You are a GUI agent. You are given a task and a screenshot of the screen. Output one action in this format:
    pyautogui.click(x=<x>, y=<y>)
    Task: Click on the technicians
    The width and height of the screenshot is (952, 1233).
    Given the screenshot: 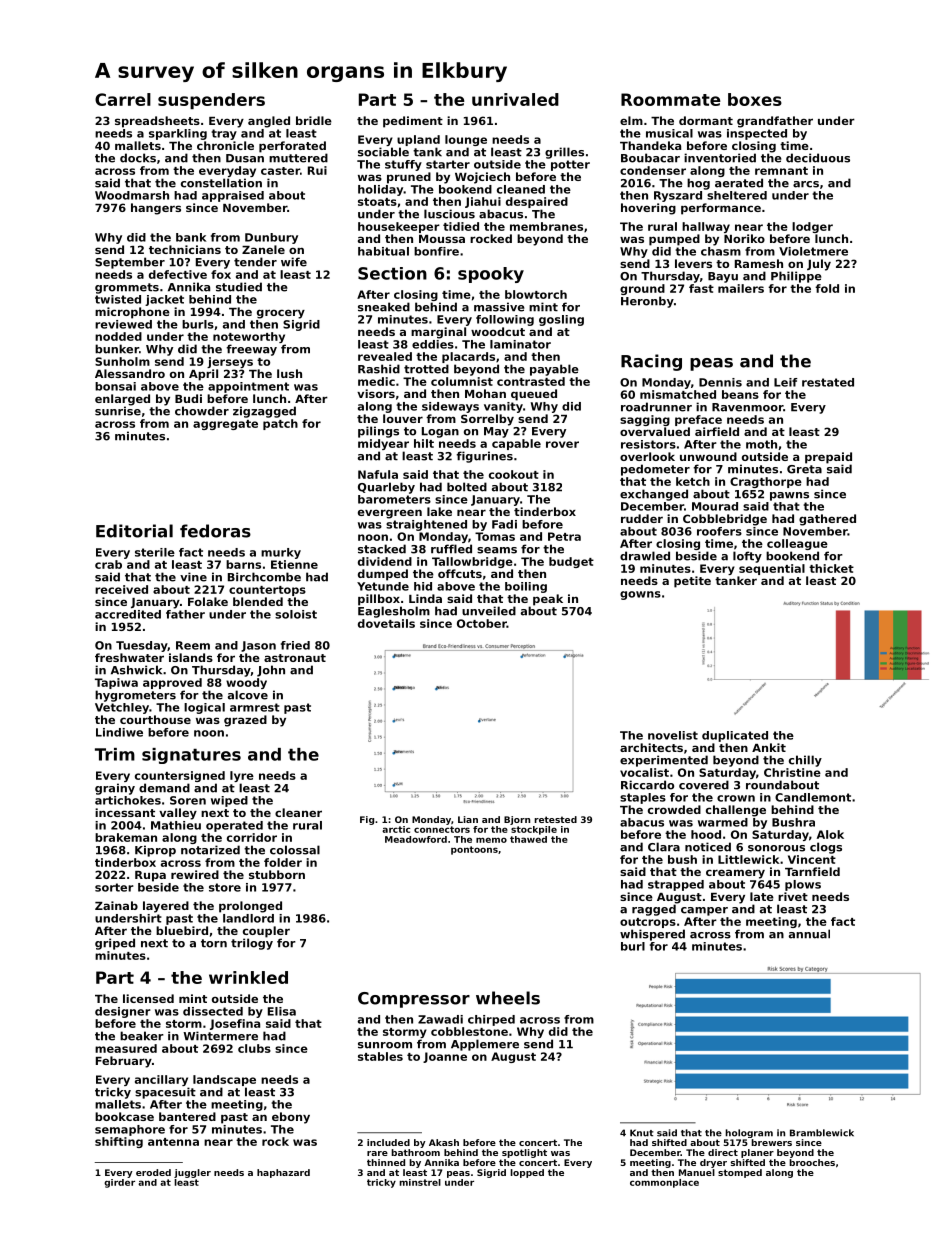 What is the action you would take?
    pyautogui.click(x=185, y=249)
